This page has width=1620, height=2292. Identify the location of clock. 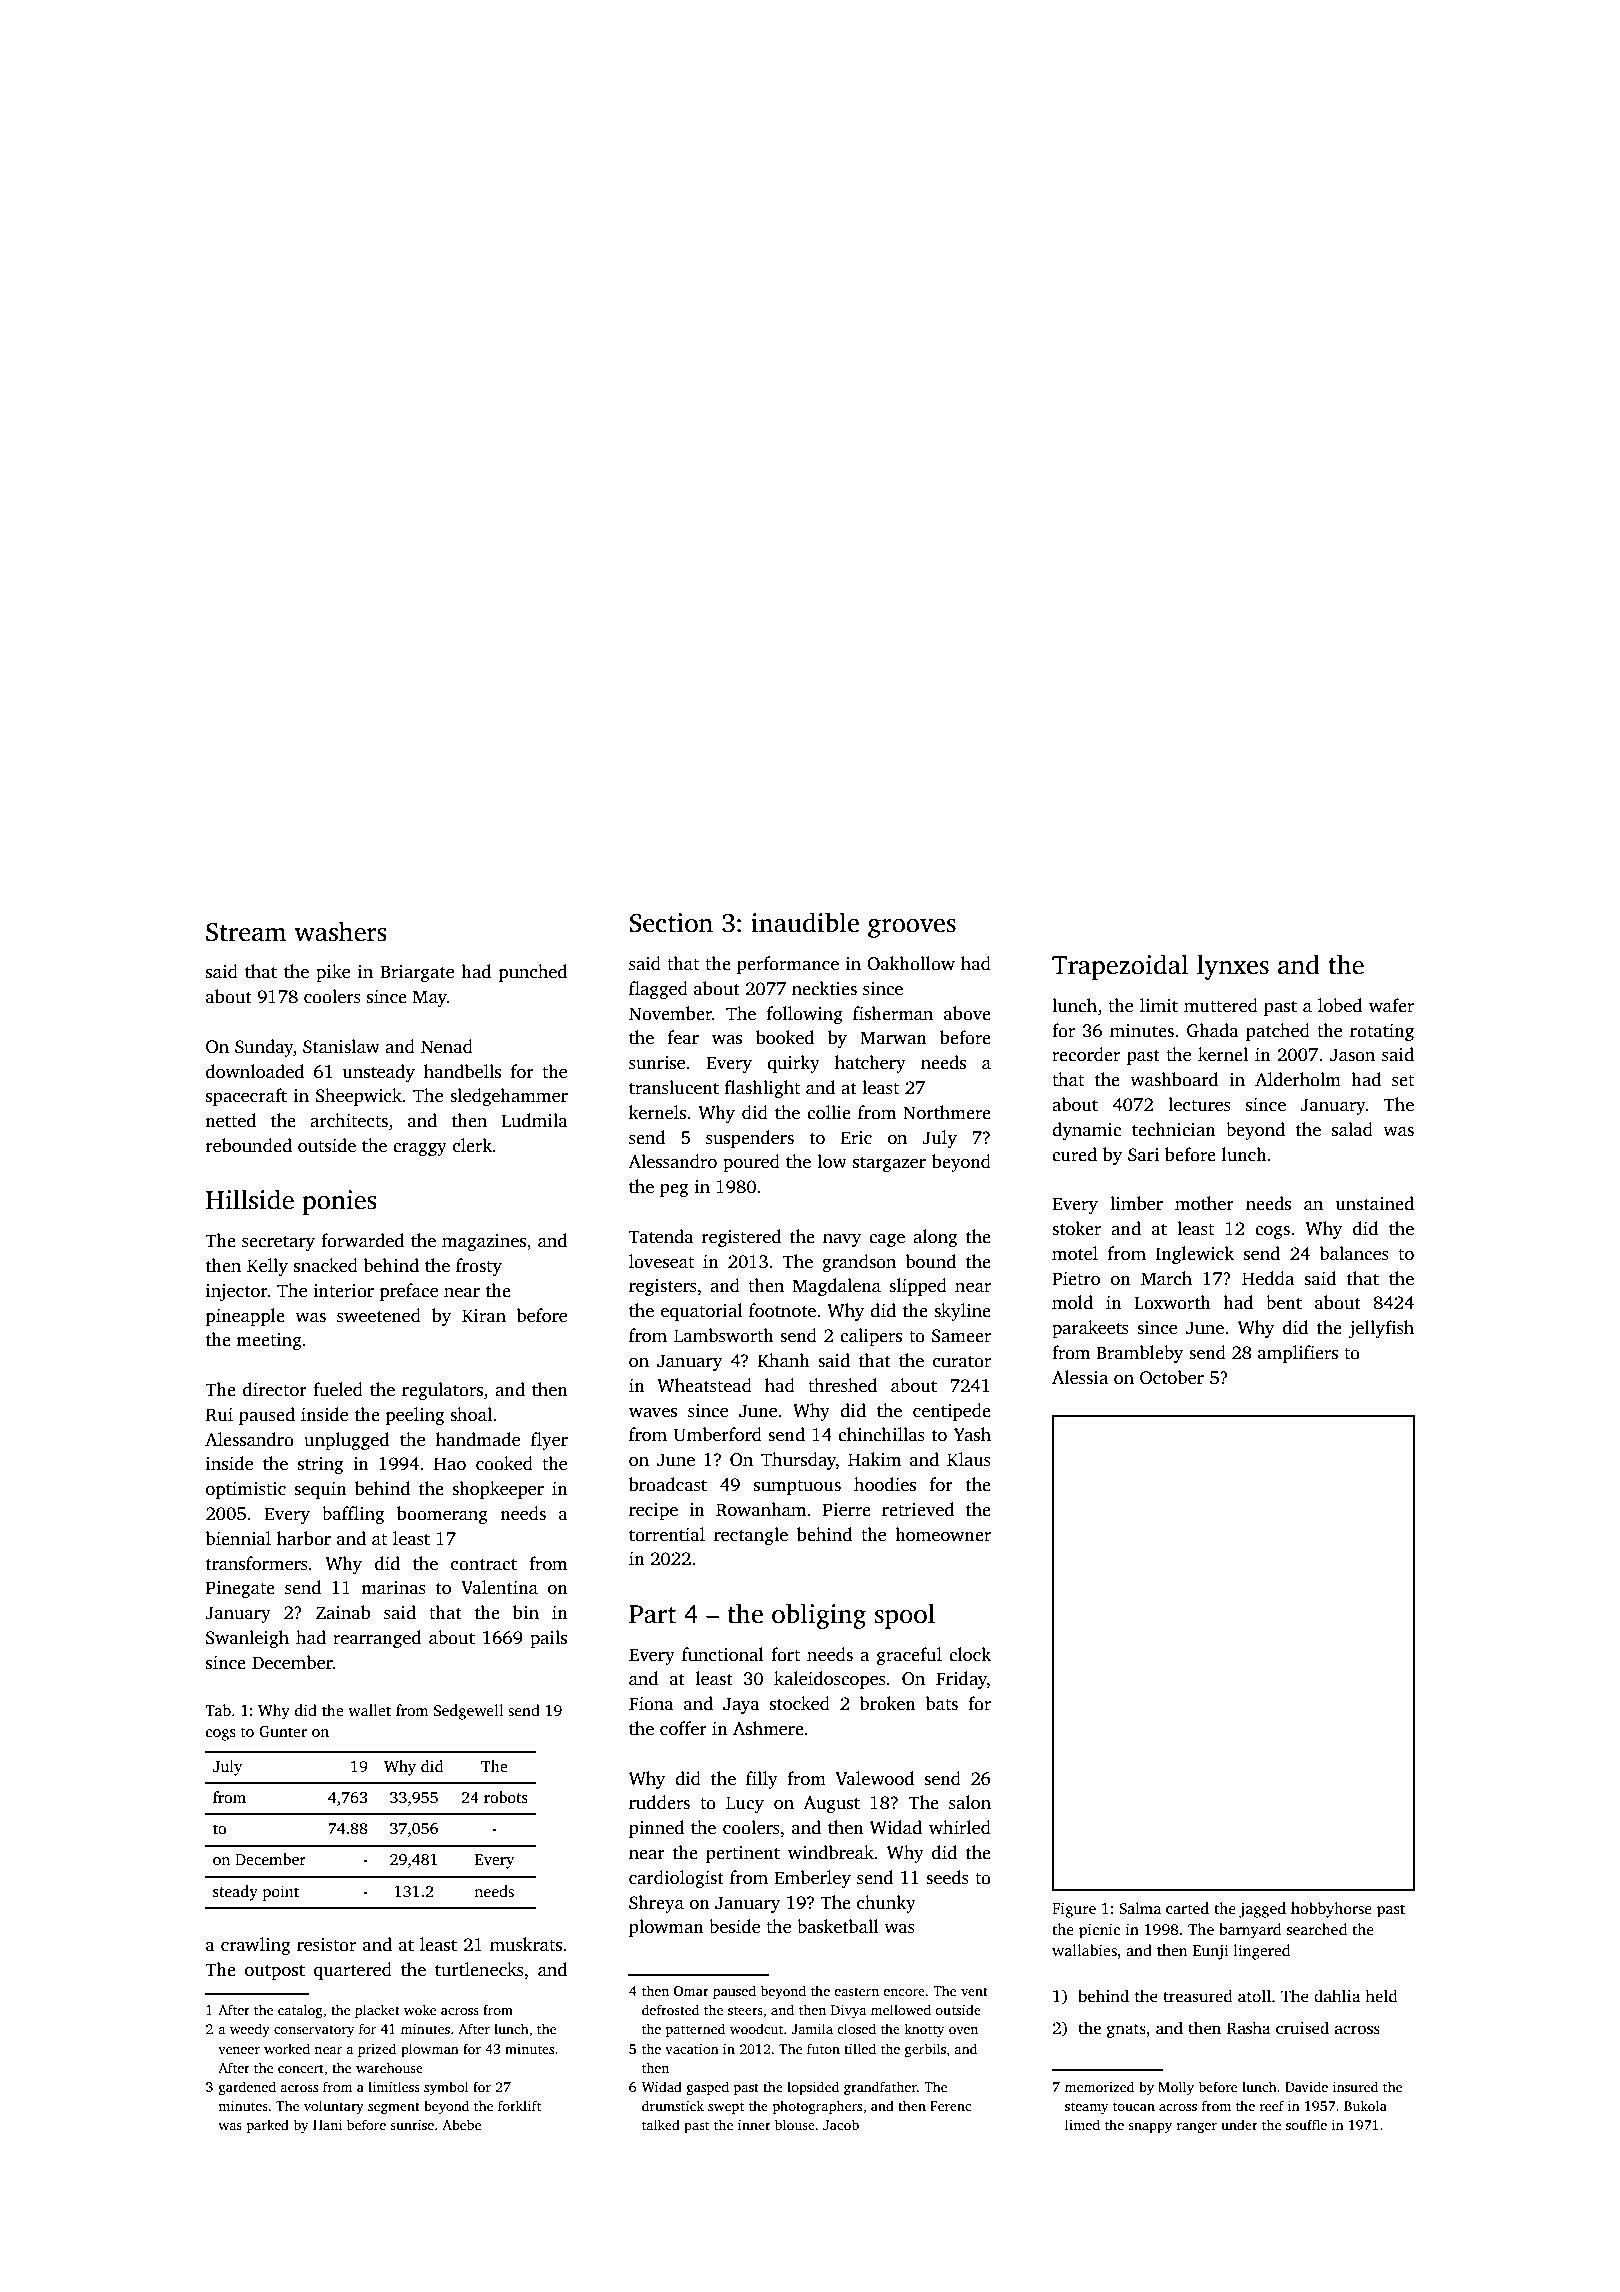
(970, 1654).
